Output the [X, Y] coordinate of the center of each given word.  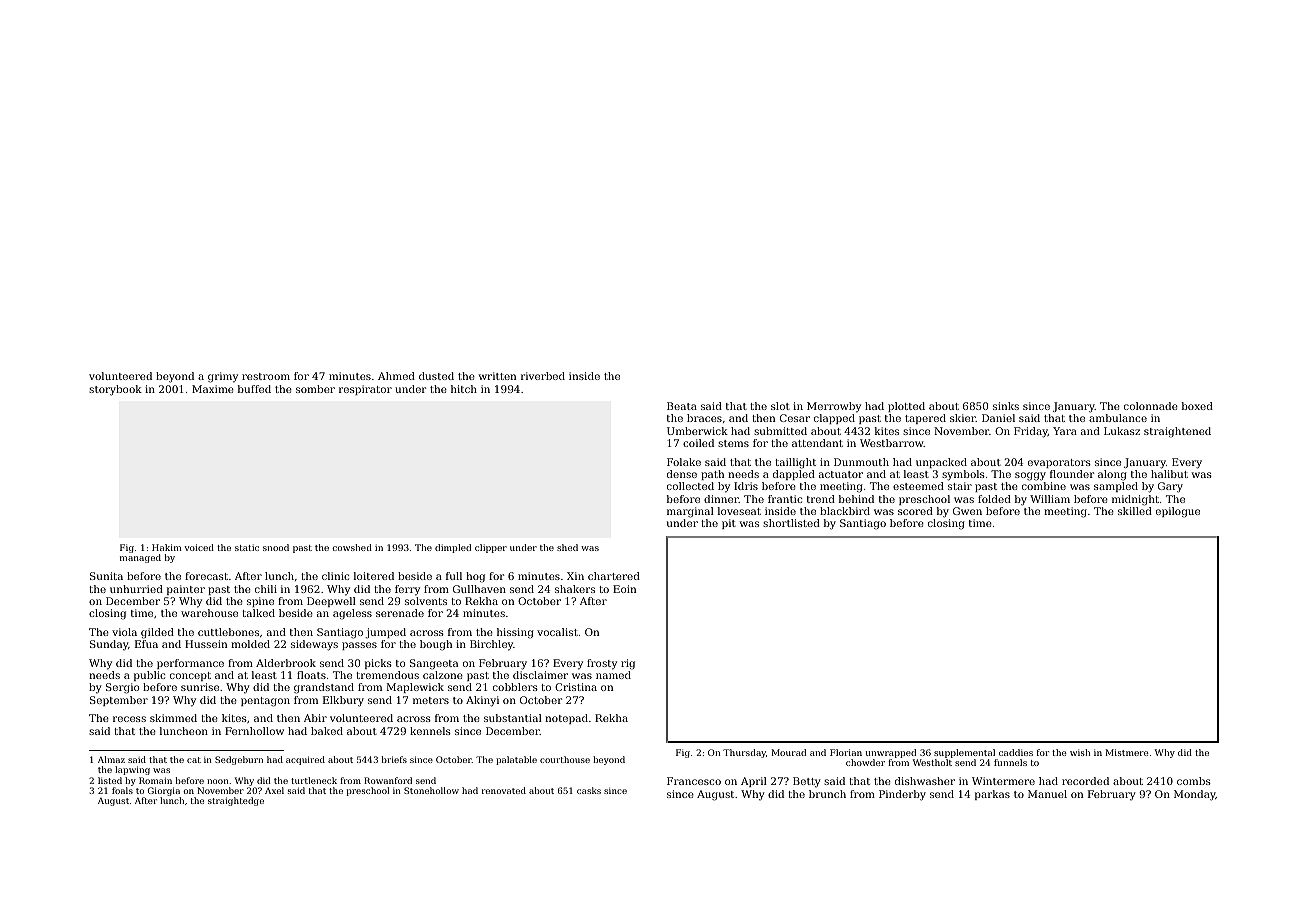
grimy [223, 377]
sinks [1006, 406]
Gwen [967, 511]
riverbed [543, 376]
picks [378, 664]
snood [276, 547]
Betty [807, 782]
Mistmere [1126, 752]
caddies [1016, 752]
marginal [690, 512]
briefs [394, 759]
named [613, 675]
